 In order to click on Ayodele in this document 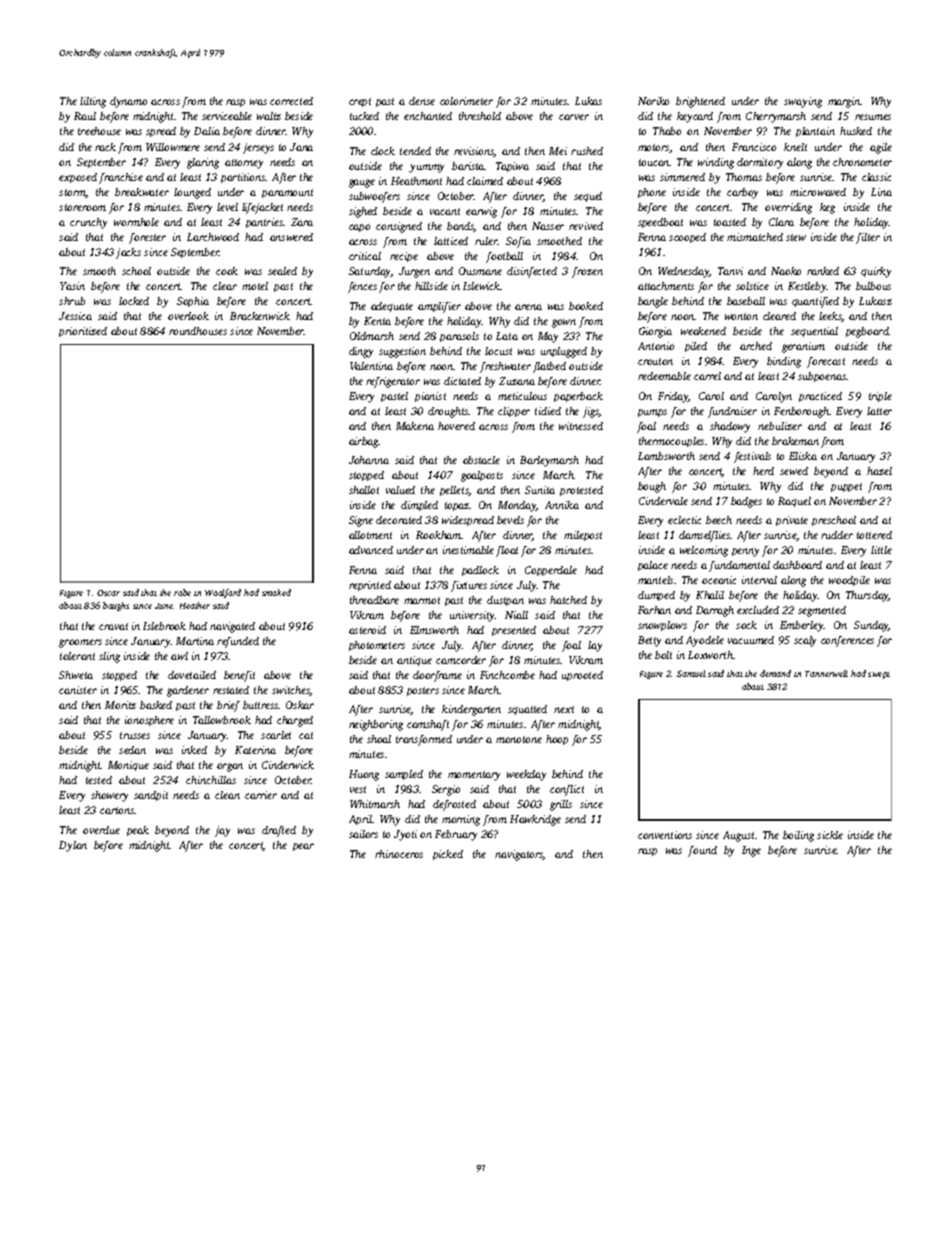, I will do `click(705, 641)`.
